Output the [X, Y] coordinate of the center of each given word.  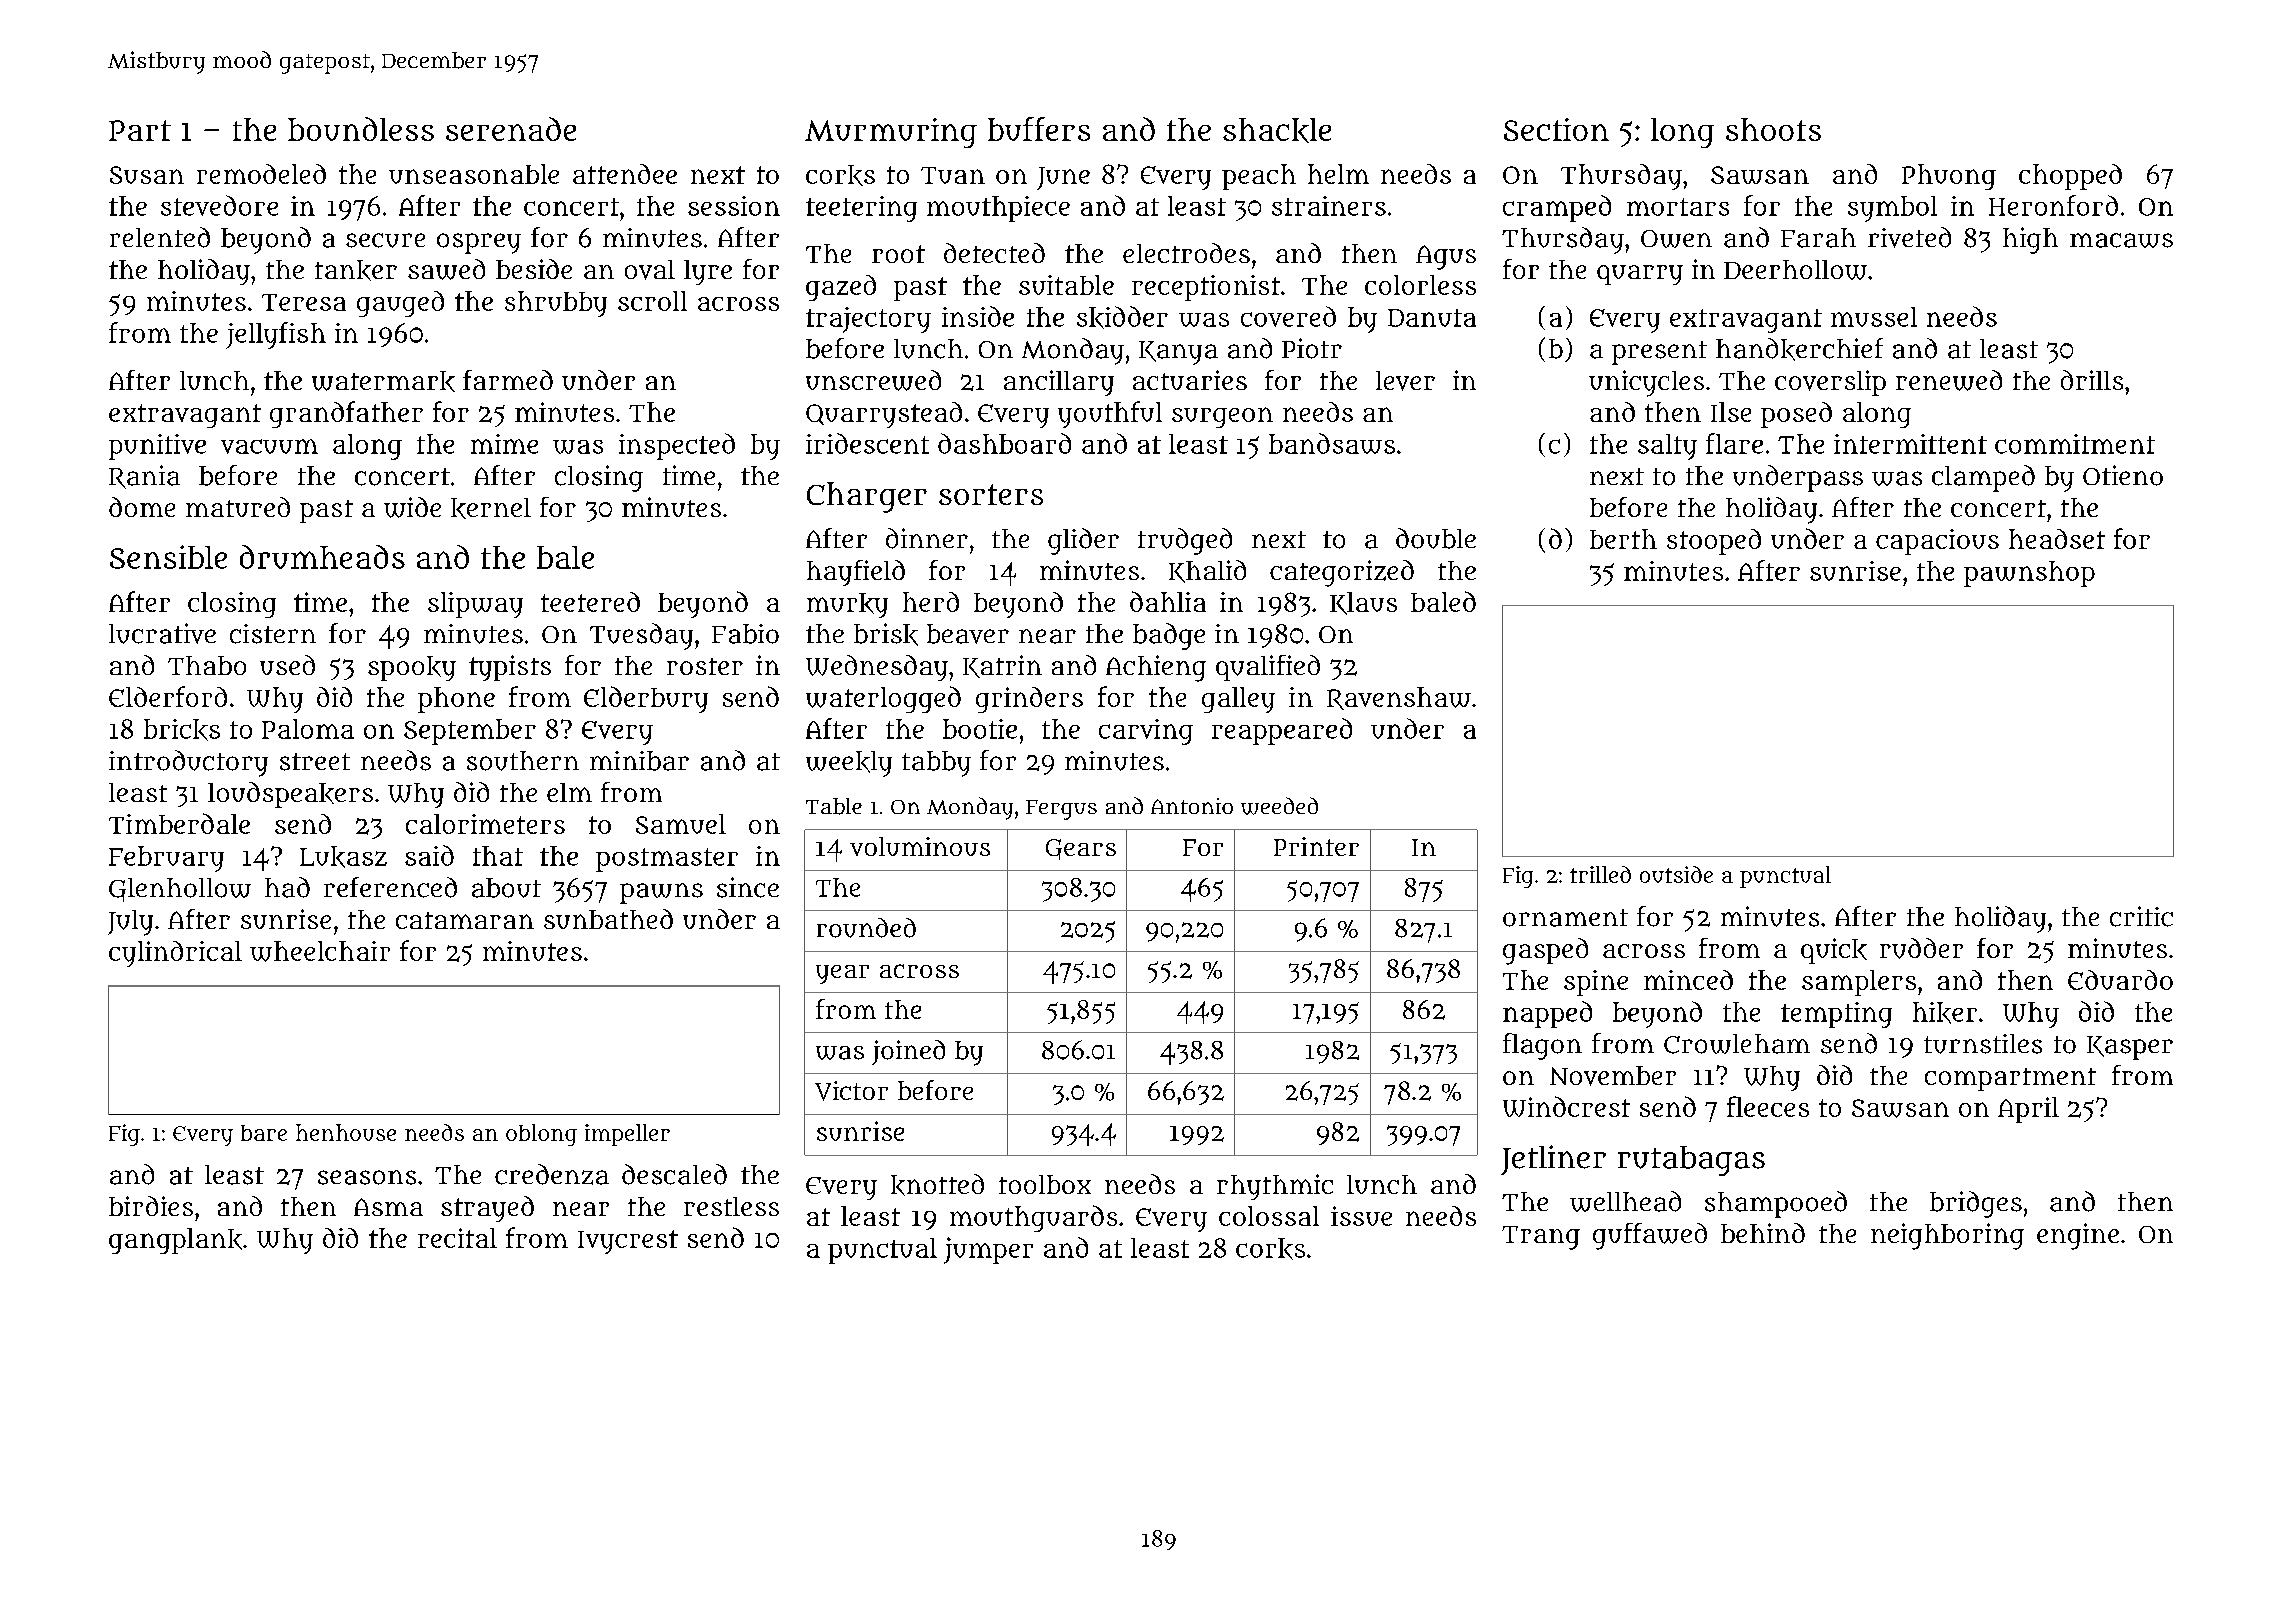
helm [1338, 174]
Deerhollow [1795, 270]
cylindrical [175, 954]
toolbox [1045, 1184]
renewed [1949, 380]
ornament [1565, 918]
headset [2057, 539]
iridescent [867, 443]
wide [412, 507]
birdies [151, 1206]
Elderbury [646, 699]
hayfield [856, 573]
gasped [1545, 951]
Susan [147, 175]
